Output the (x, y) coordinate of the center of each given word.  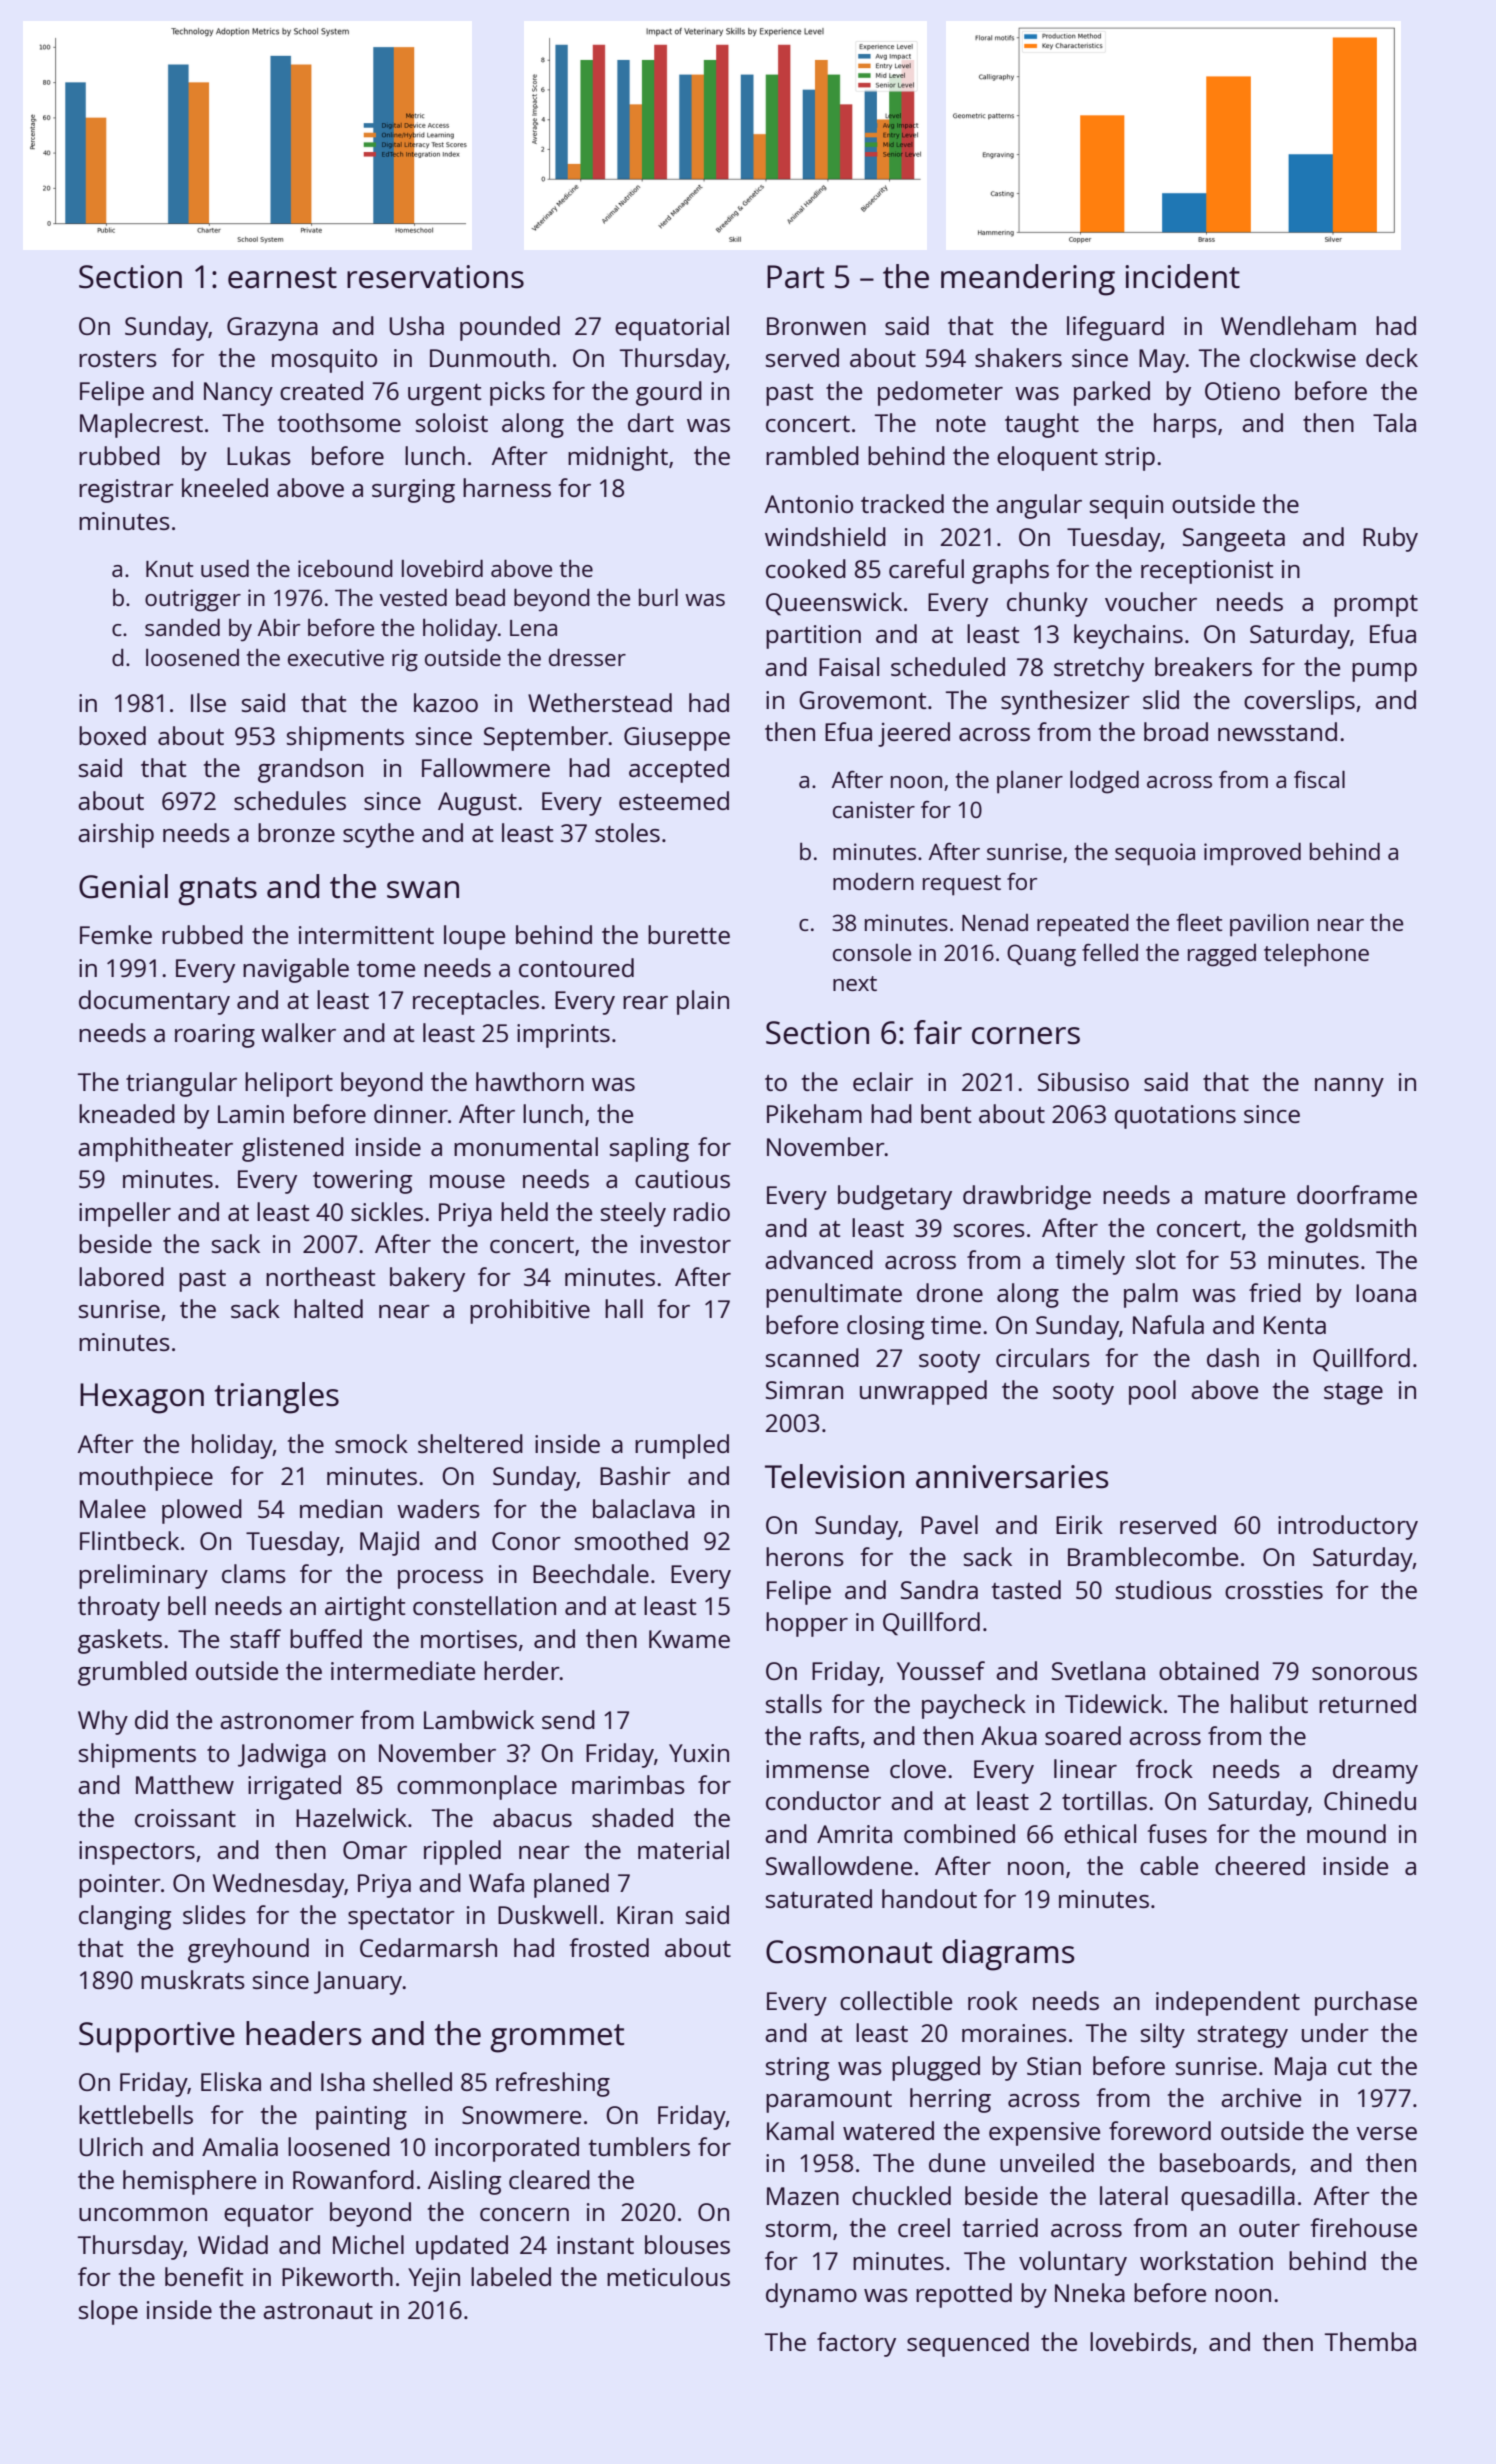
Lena (533, 628)
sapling (649, 1149)
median (341, 1508)
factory (856, 2344)
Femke (116, 934)
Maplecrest (141, 425)
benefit (204, 2276)
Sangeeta (1234, 540)
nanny (1349, 1087)
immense (817, 1769)
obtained (1209, 1670)
